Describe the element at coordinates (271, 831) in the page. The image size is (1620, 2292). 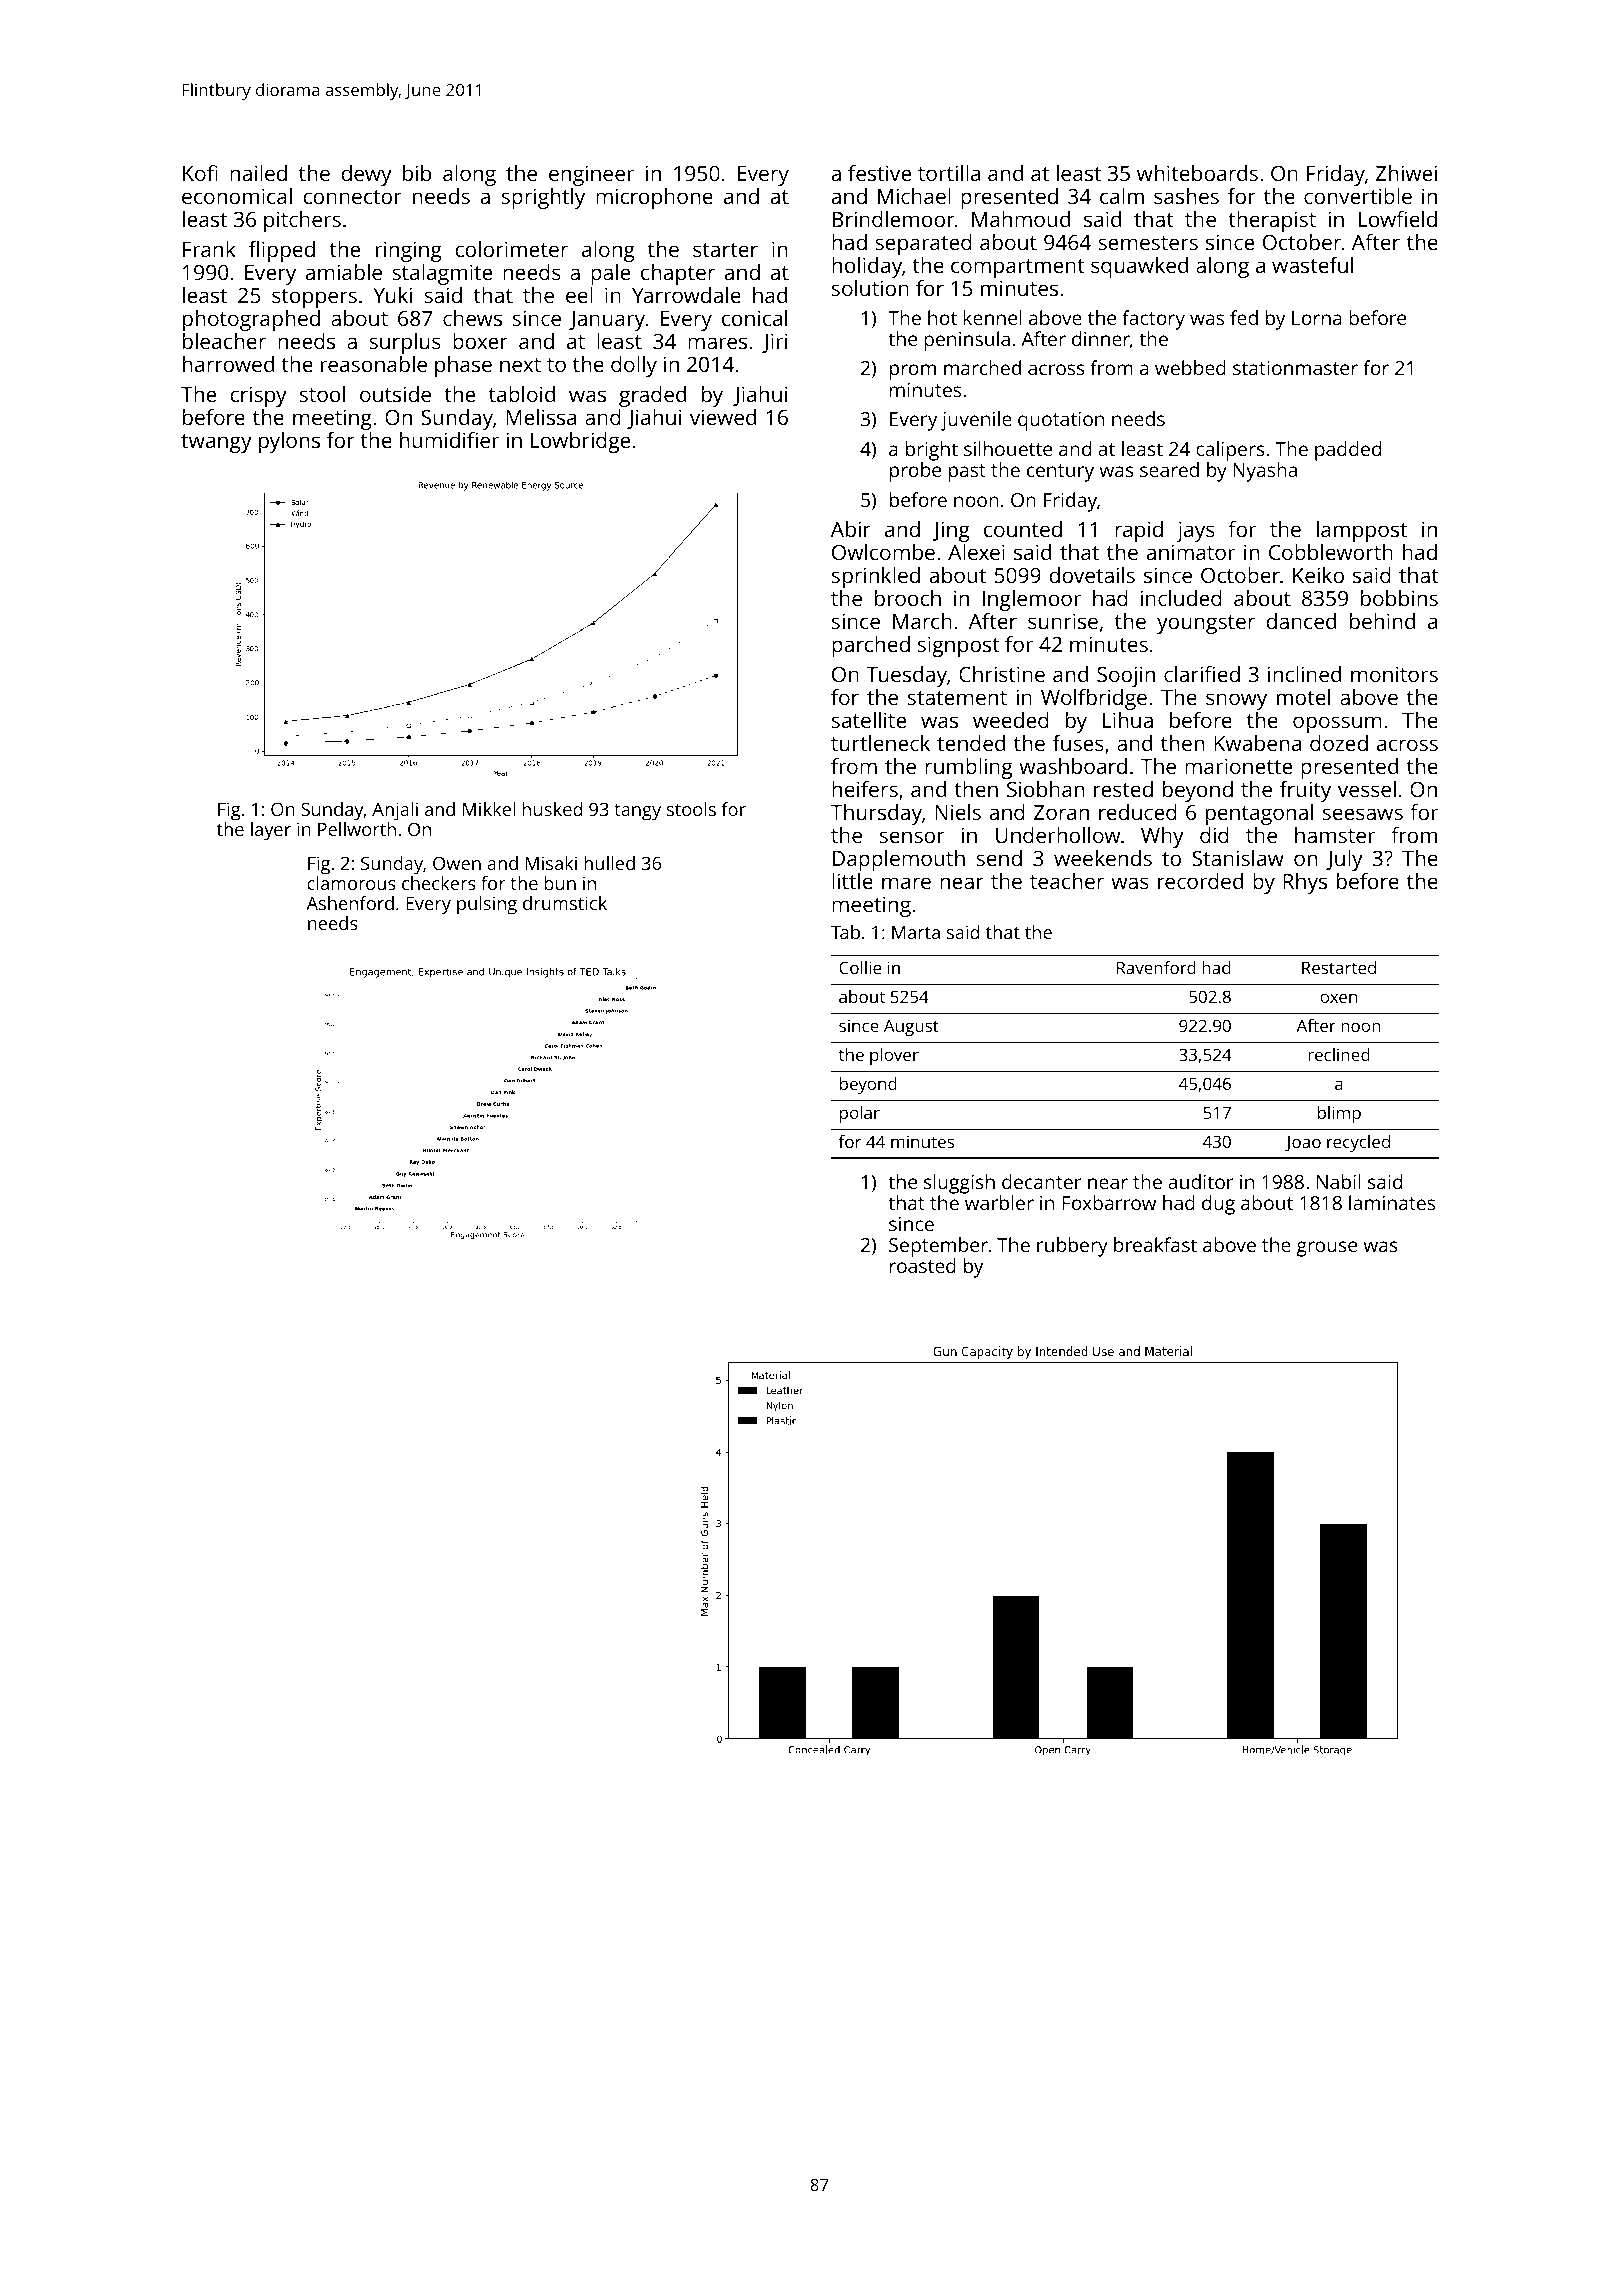
I see `layer` at that location.
